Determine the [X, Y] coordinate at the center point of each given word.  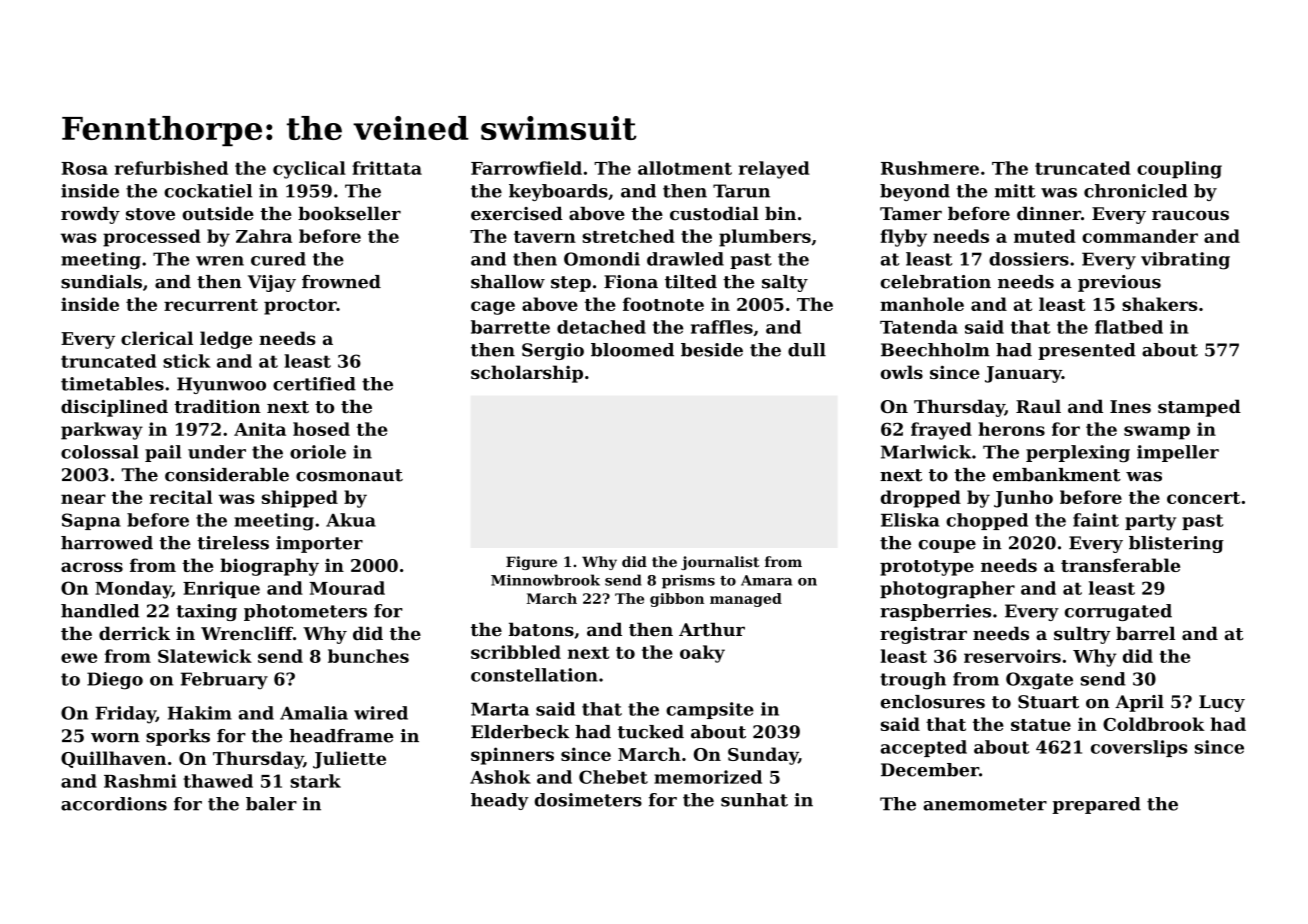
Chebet [613, 777]
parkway [102, 431]
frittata [387, 168]
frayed [941, 431]
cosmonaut [349, 475]
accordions [114, 804]
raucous [1190, 215]
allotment [685, 168]
